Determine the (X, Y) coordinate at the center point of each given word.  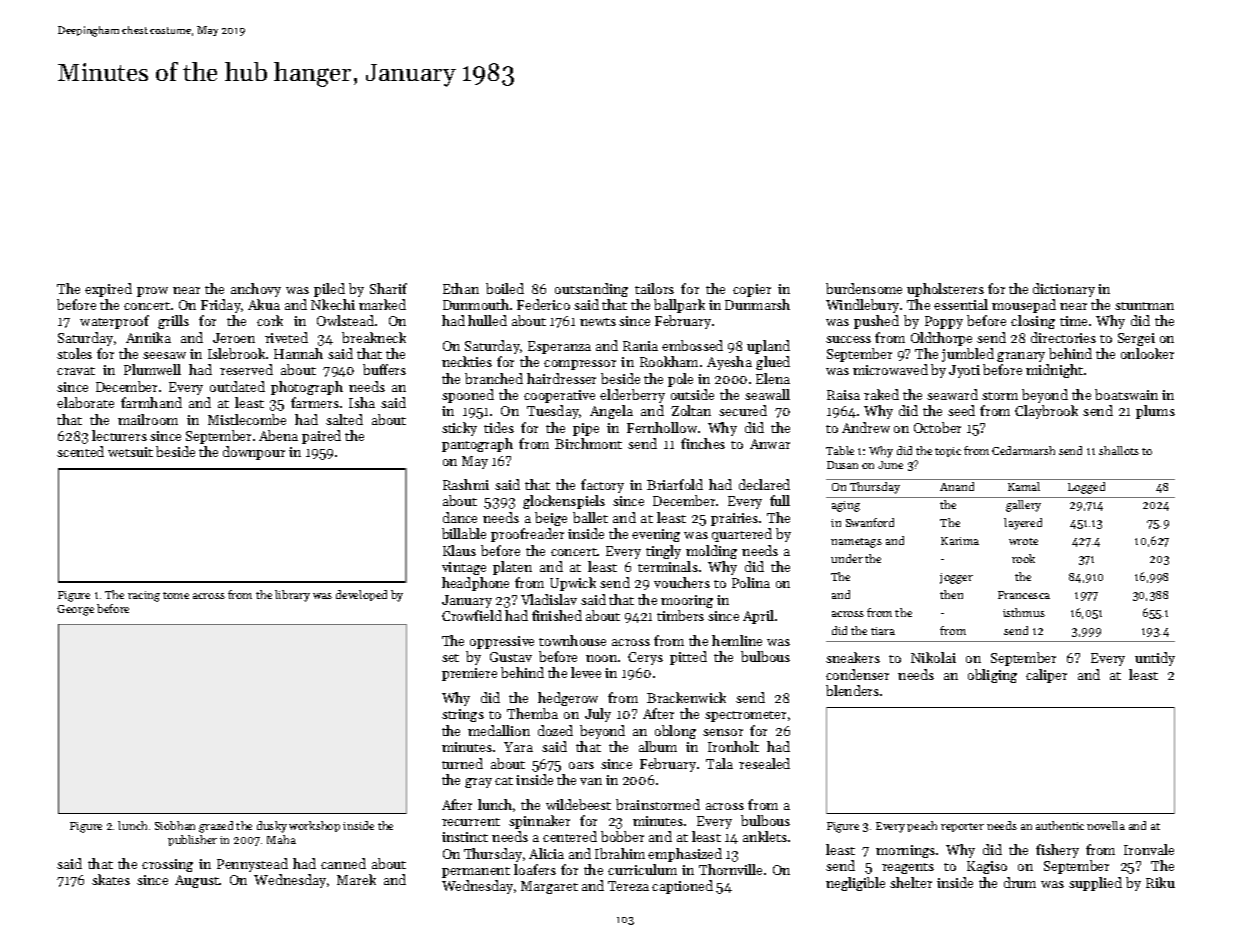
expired (108, 290)
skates (111, 879)
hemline (737, 640)
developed (361, 595)
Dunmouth (476, 304)
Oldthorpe (941, 339)
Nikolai (933, 657)
